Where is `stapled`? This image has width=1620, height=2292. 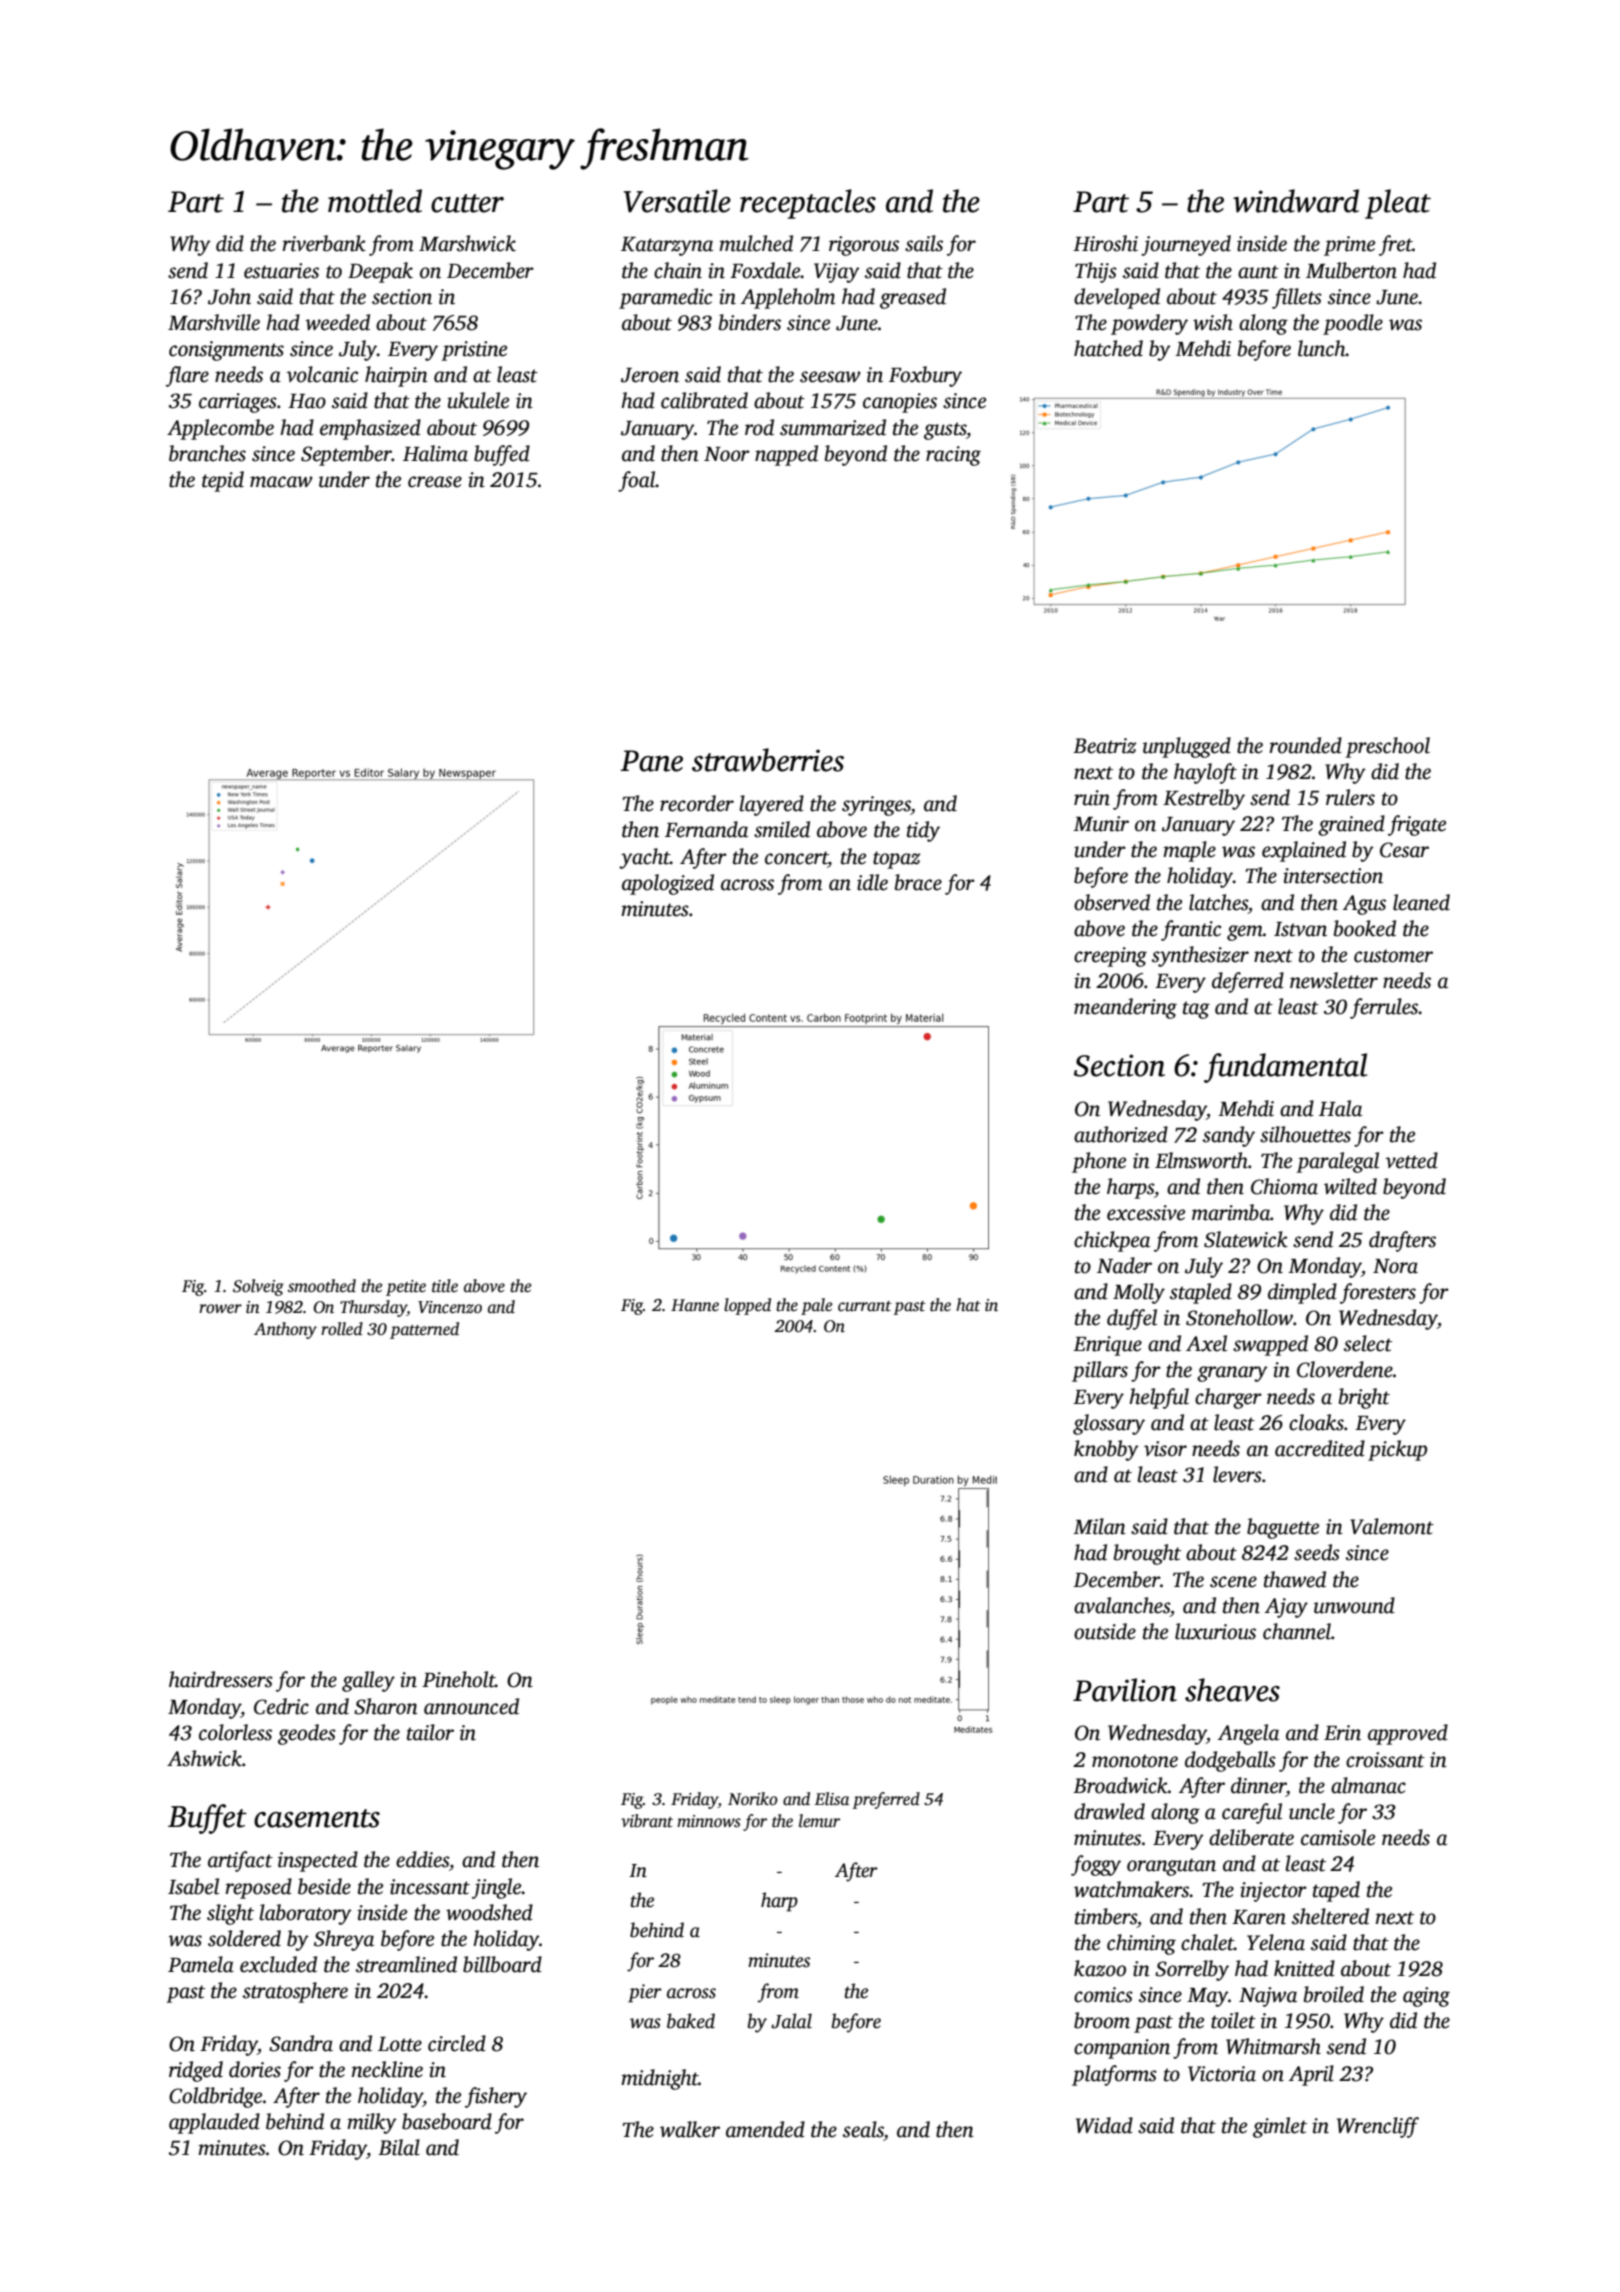
stapled is located at coordinates (1201, 1293).
